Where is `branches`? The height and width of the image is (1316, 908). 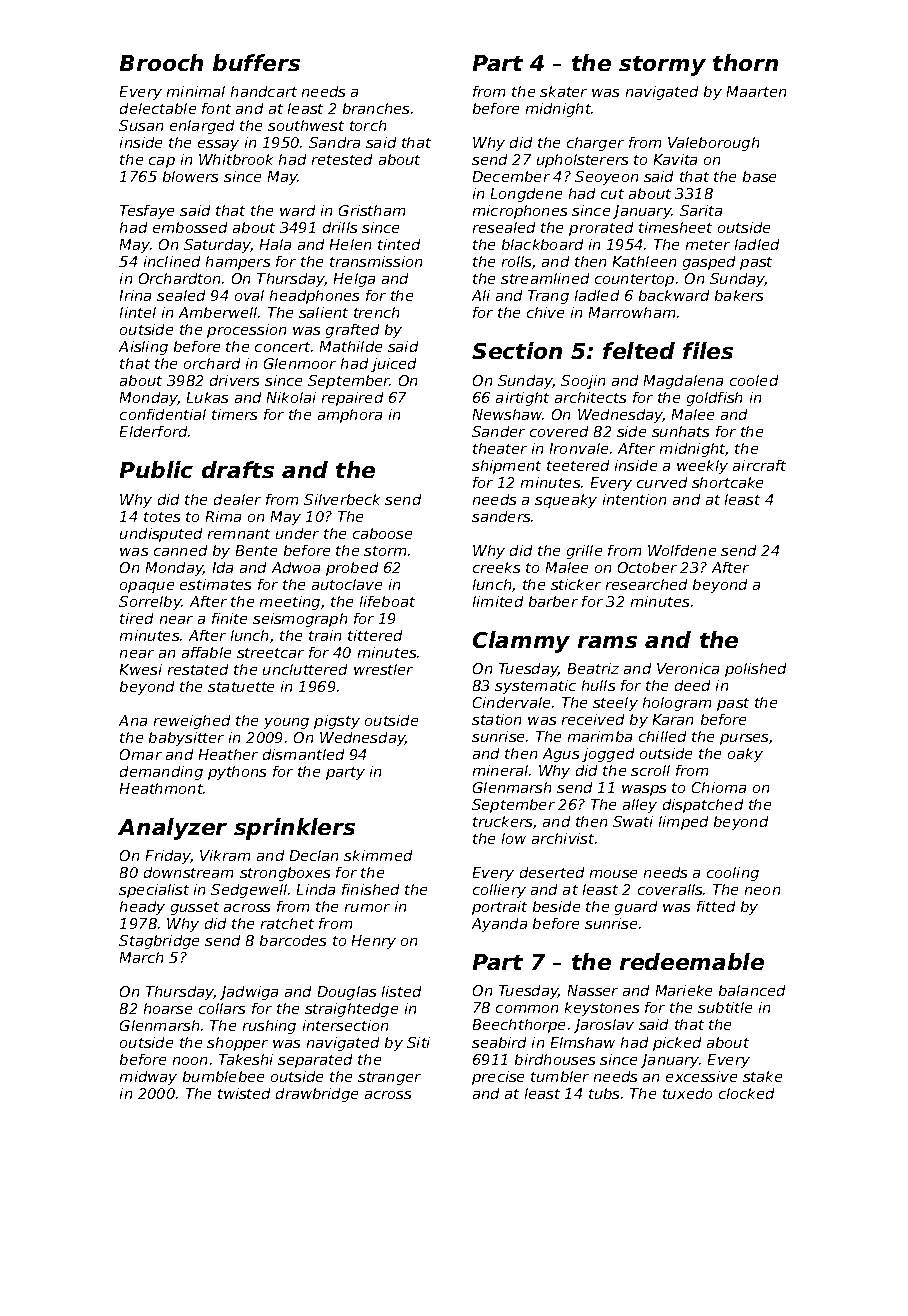 branches is located at coordinates (376, 108).
